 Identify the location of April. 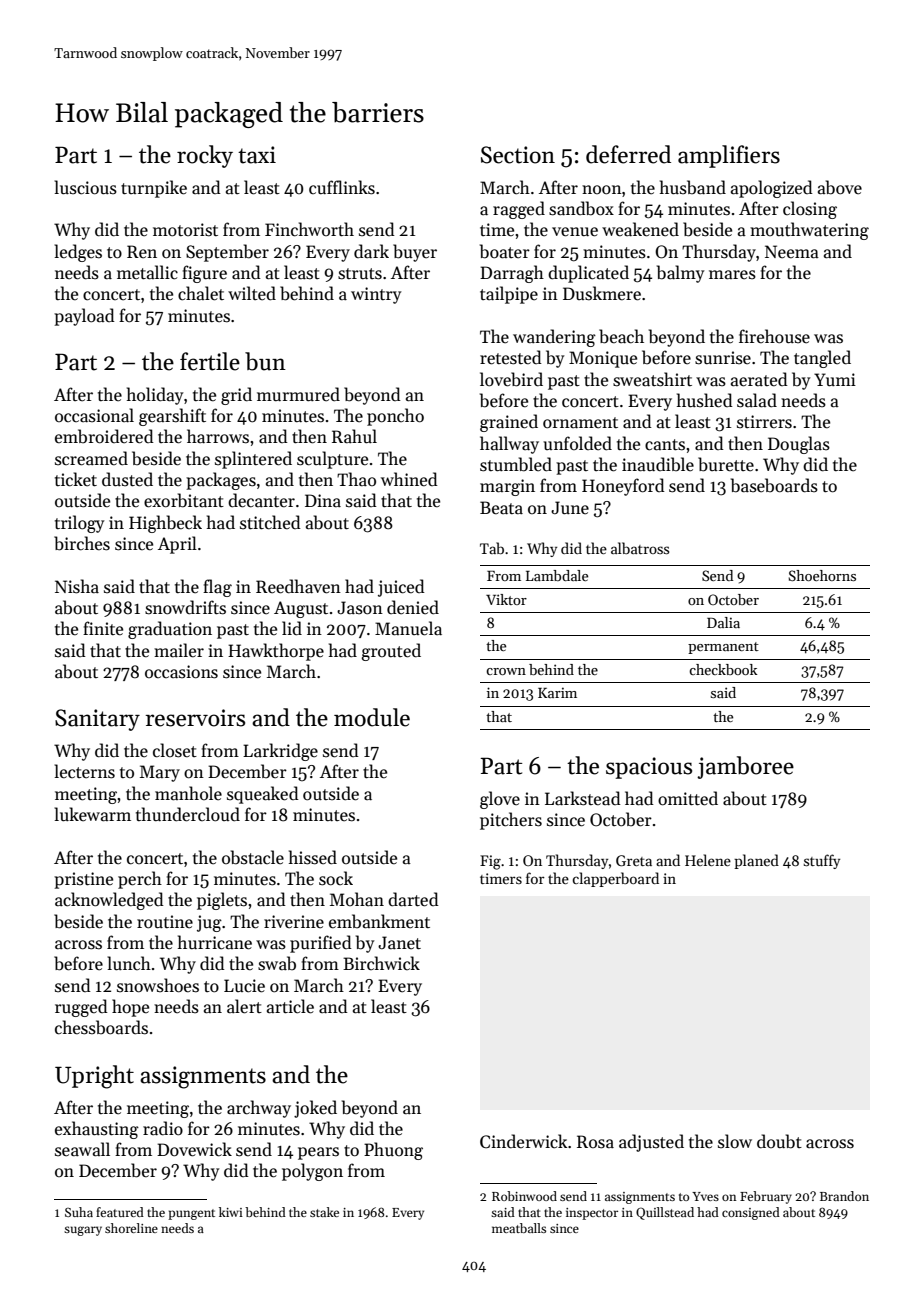
(177, 545).
